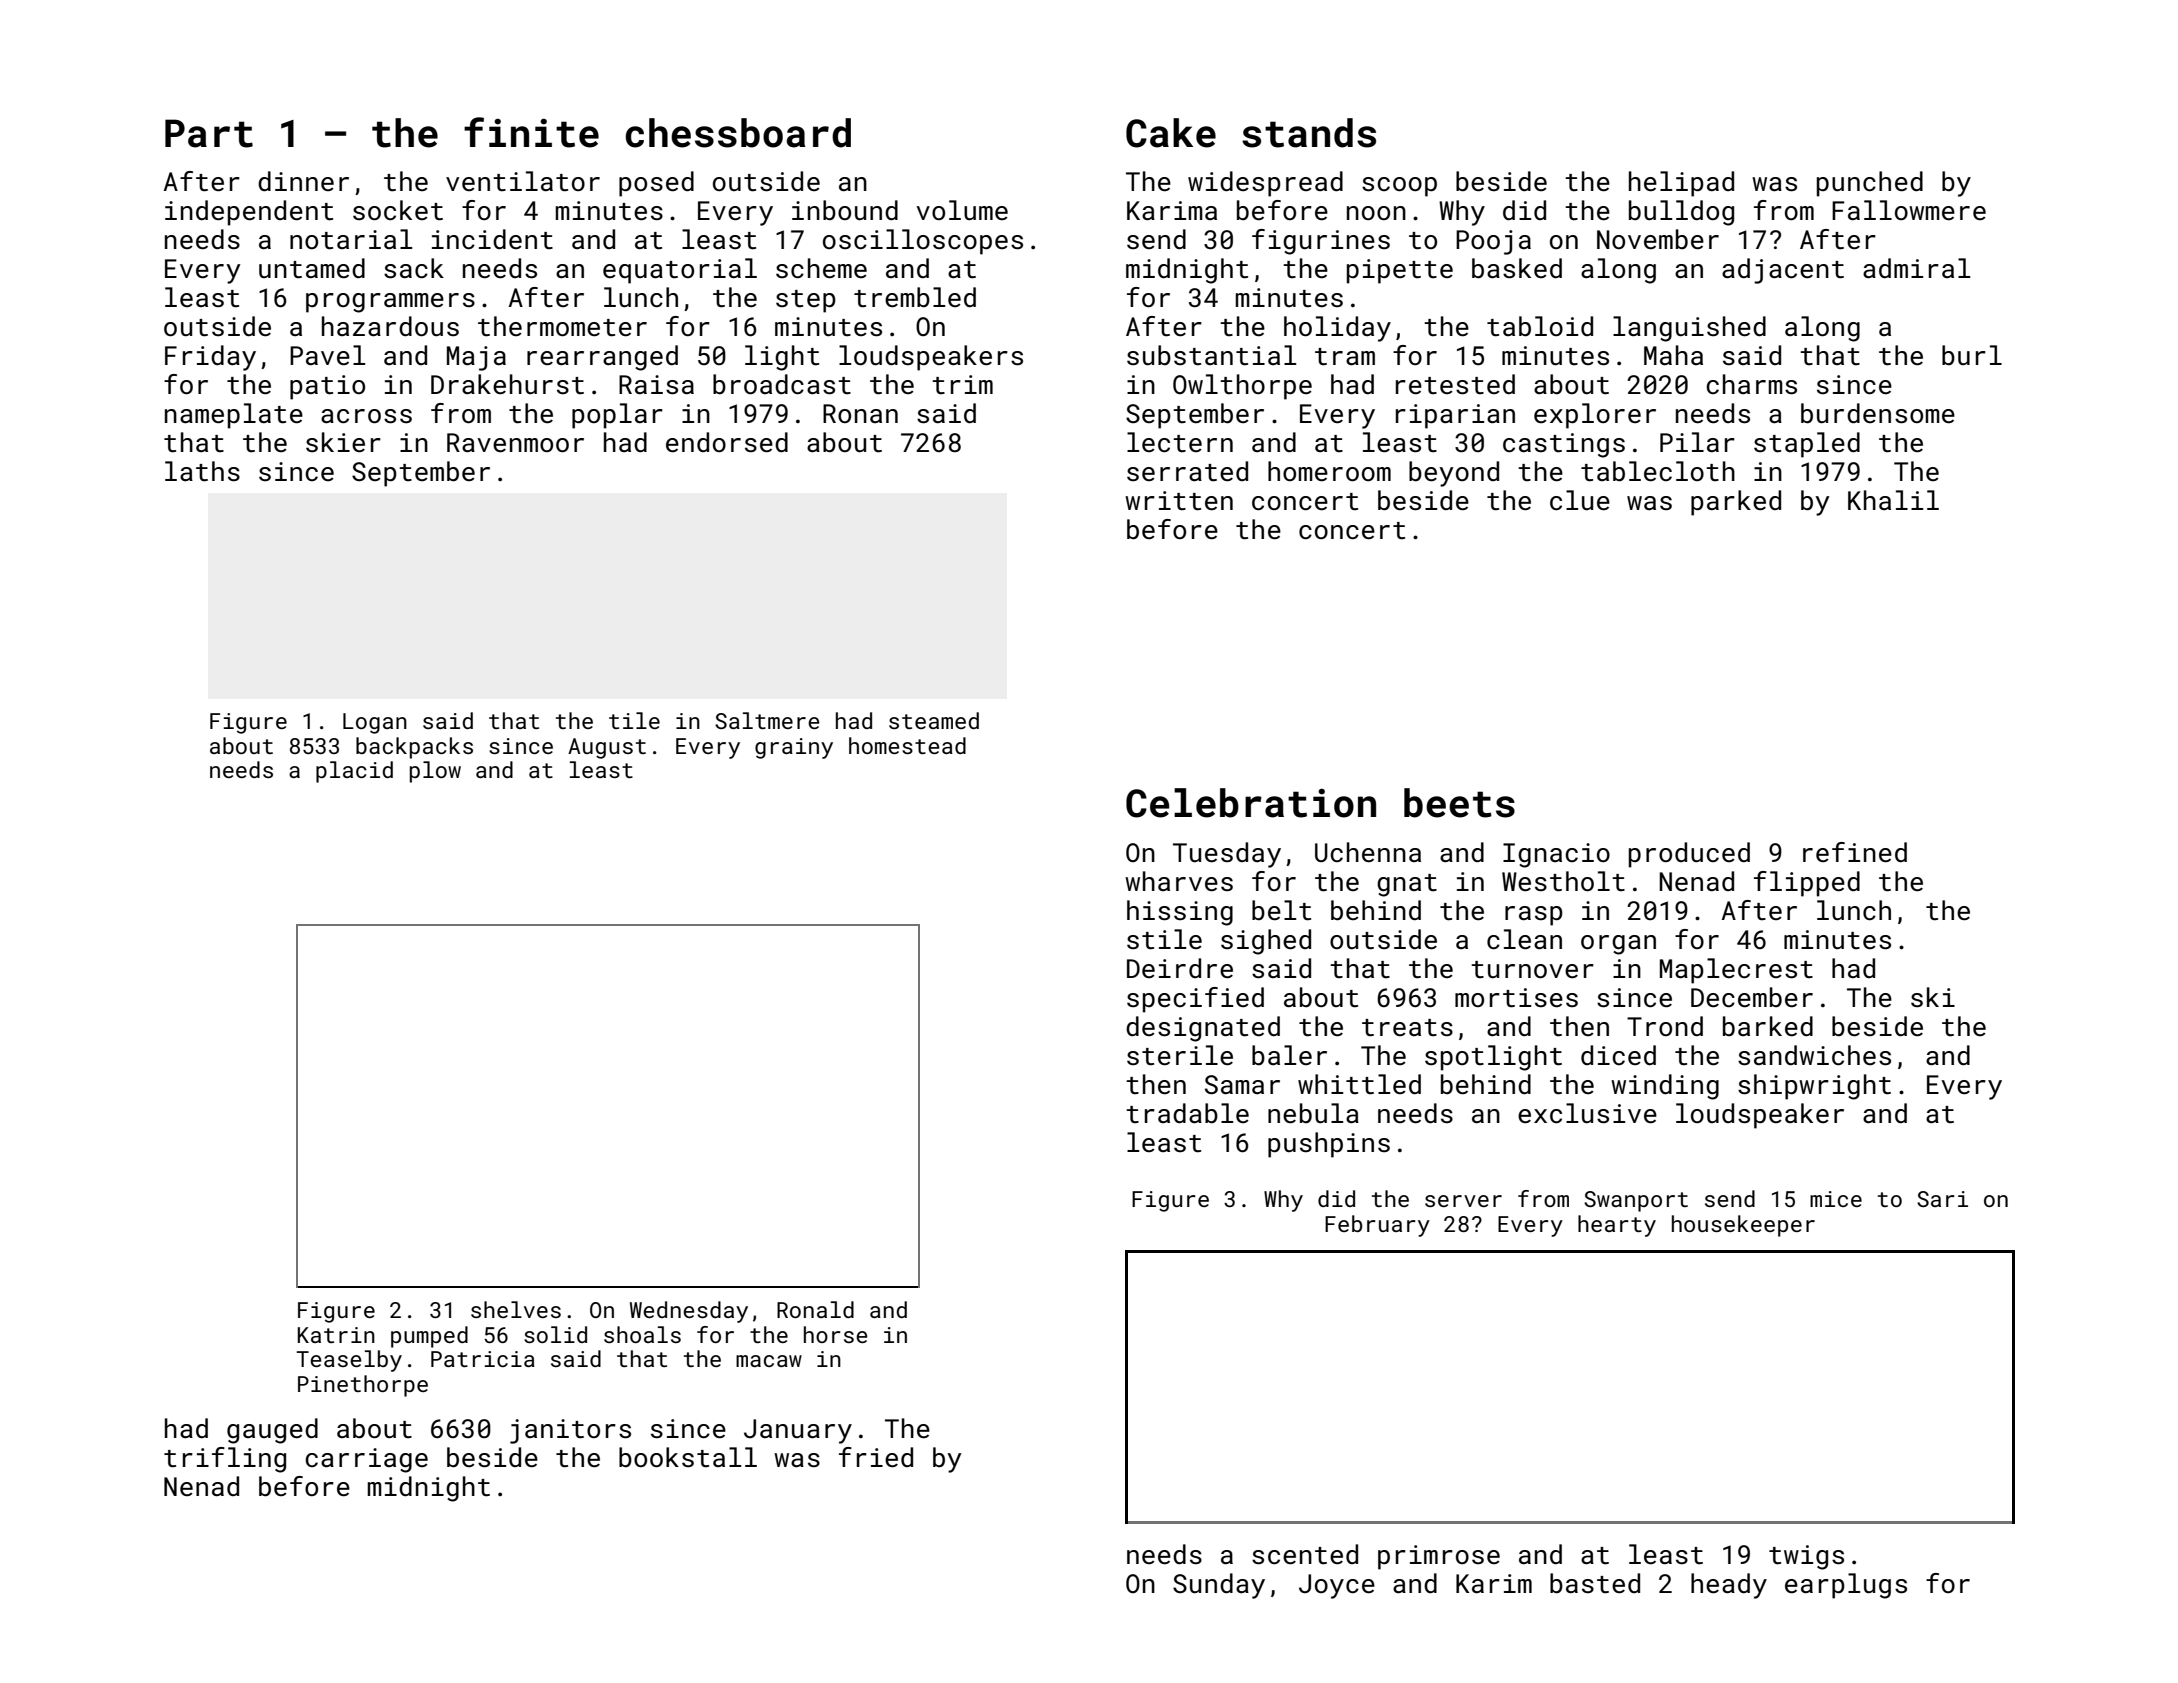  I want to click on February, so click(1377, 1226).
